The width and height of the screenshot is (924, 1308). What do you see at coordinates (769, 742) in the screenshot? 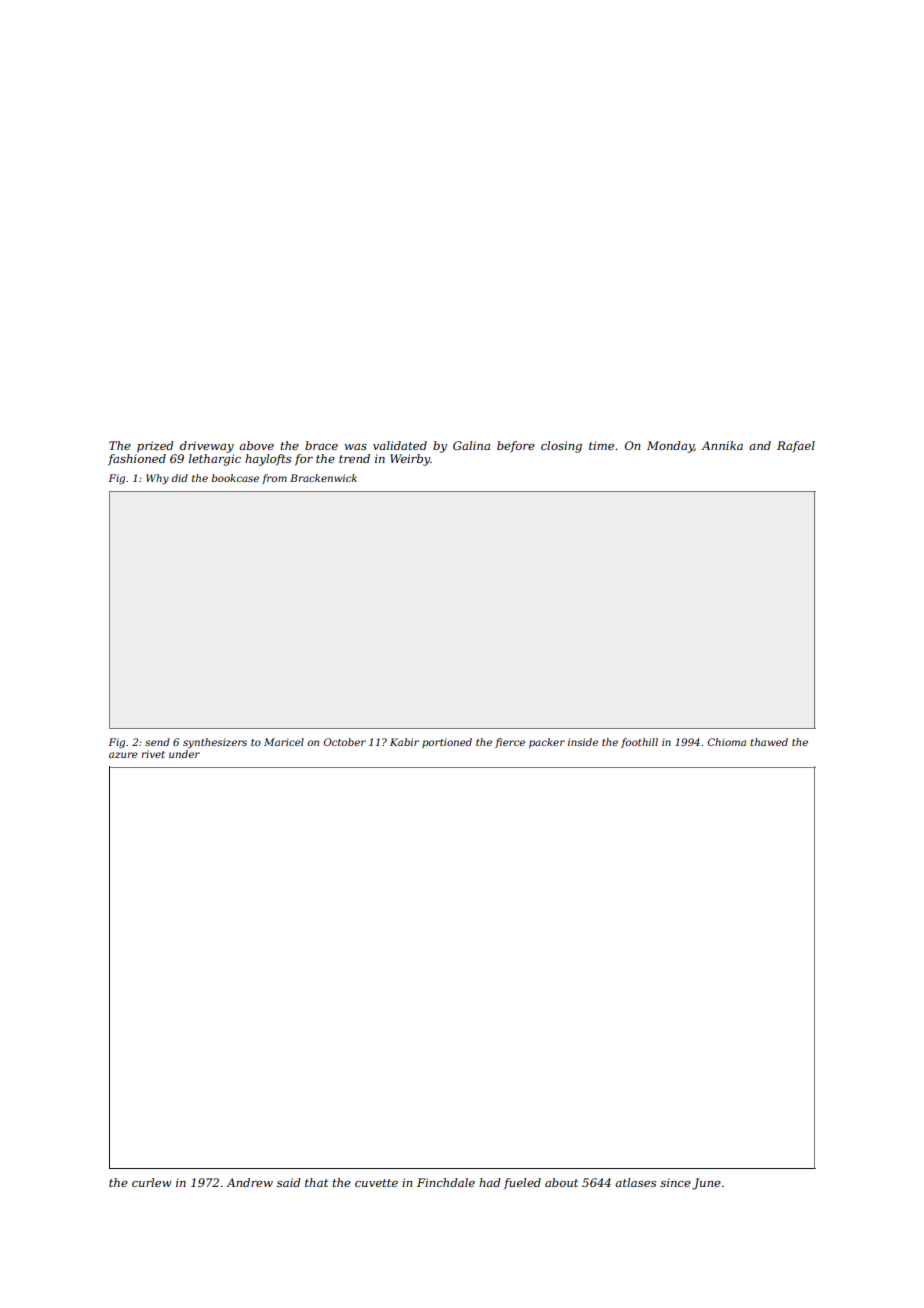
I see `thawed` at bounding box center [769, 742].
